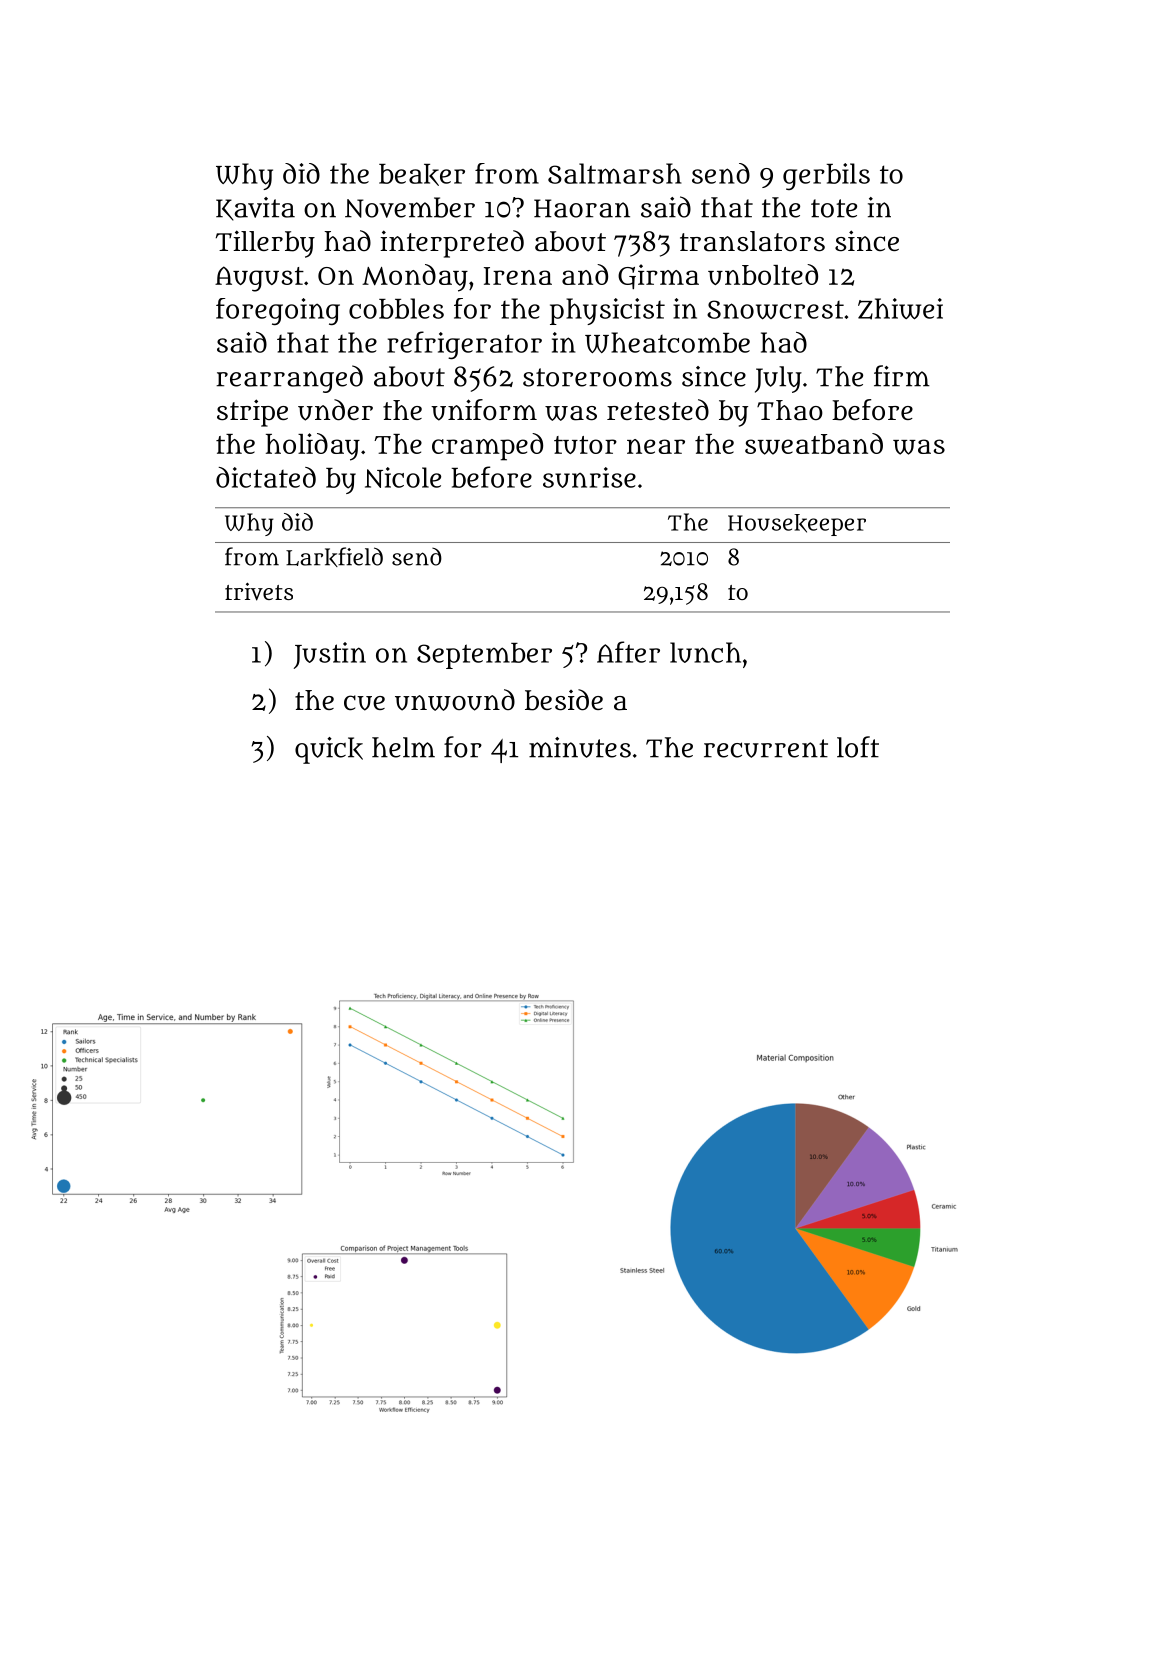 The width and height of the image is (1165, 1654). I want to click on loft, so click(858, 747).
